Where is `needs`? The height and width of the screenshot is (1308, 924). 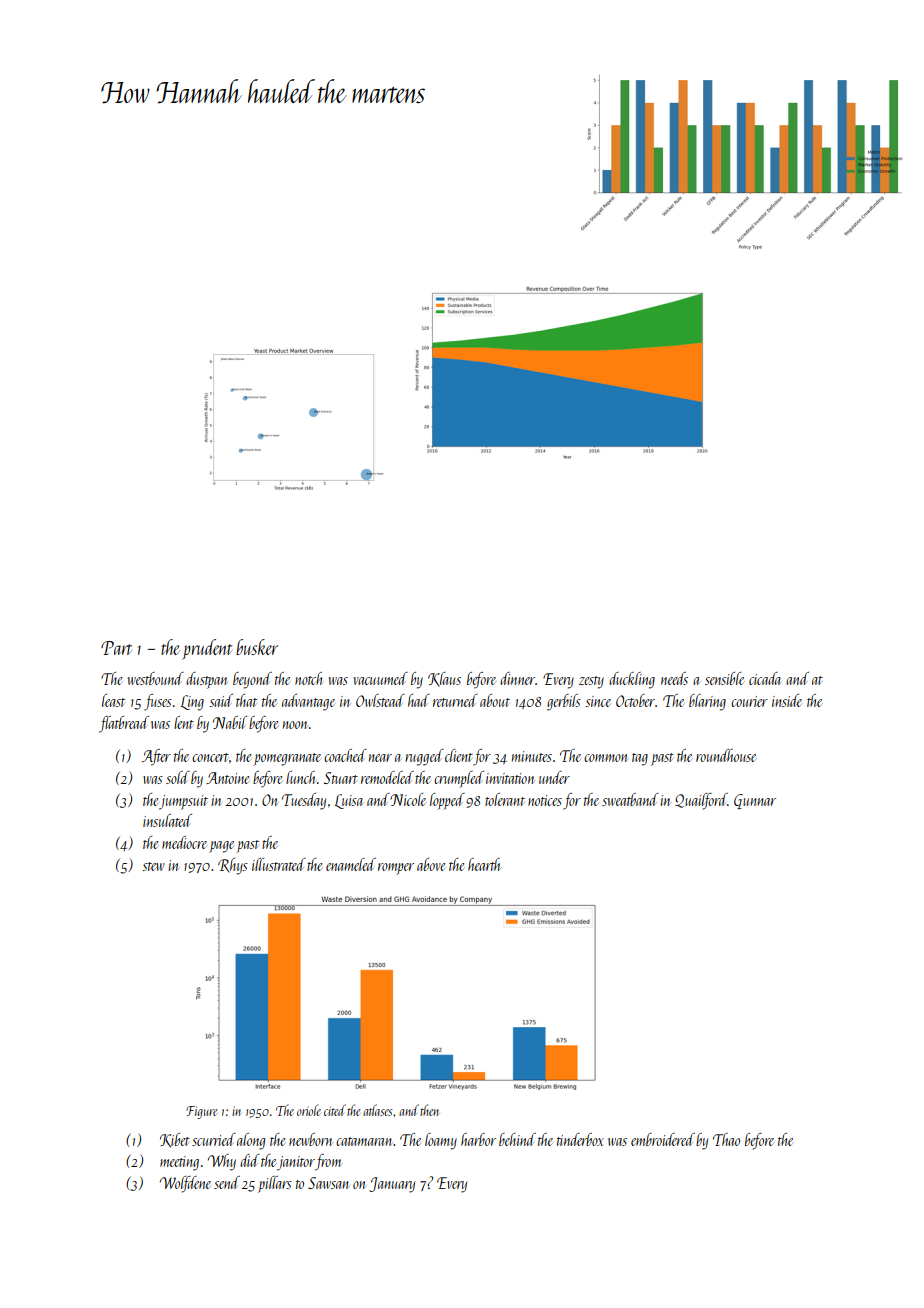
needs is located at coordinates (674, 678).
